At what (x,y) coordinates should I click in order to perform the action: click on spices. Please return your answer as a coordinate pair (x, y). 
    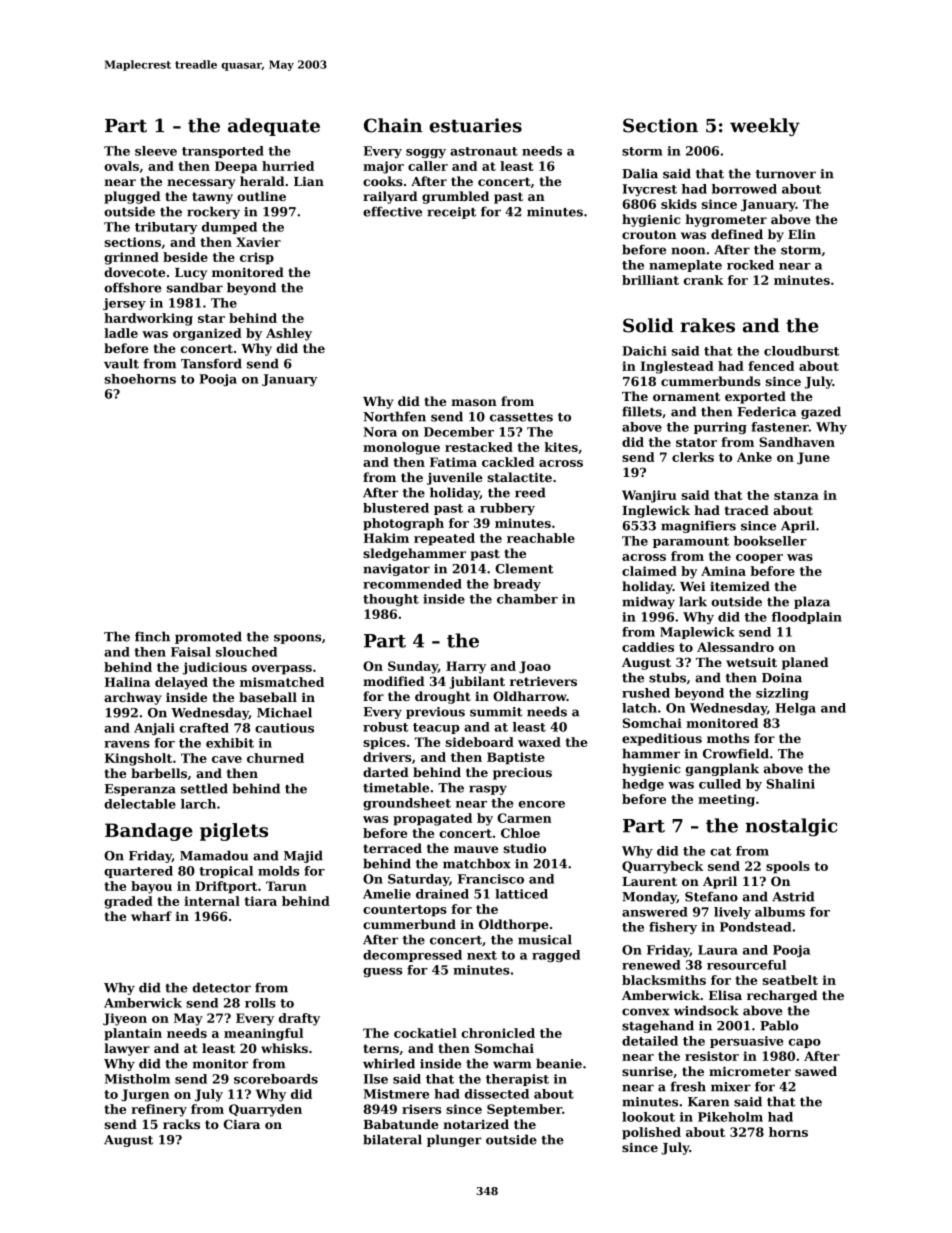
    Looking at the image, I should click on (384, 743).
